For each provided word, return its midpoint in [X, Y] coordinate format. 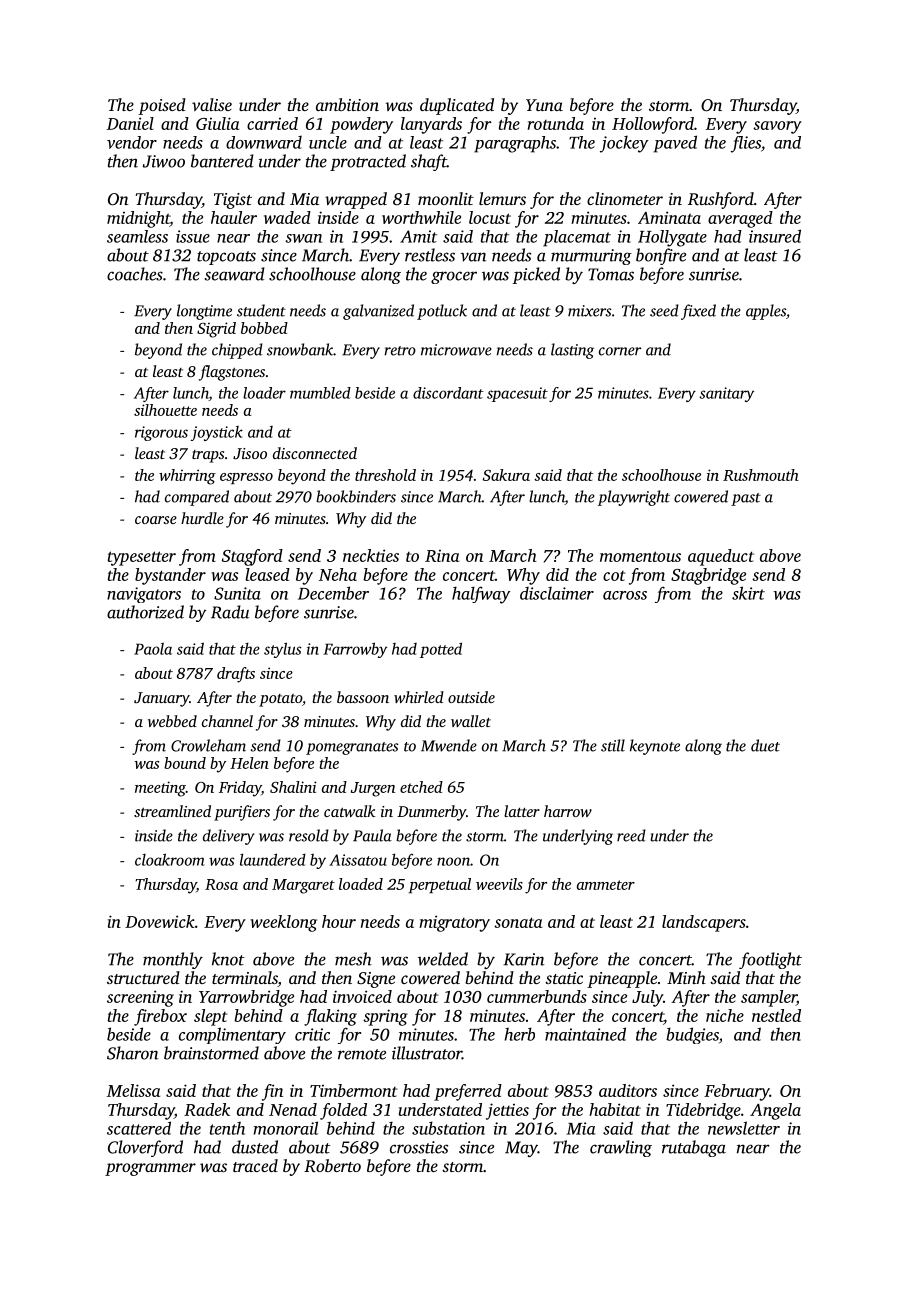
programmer [150, 1169]
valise [212, 104]
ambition [347, 104]
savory [777, 127]
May [521, 1149]
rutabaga [694, 1148]
